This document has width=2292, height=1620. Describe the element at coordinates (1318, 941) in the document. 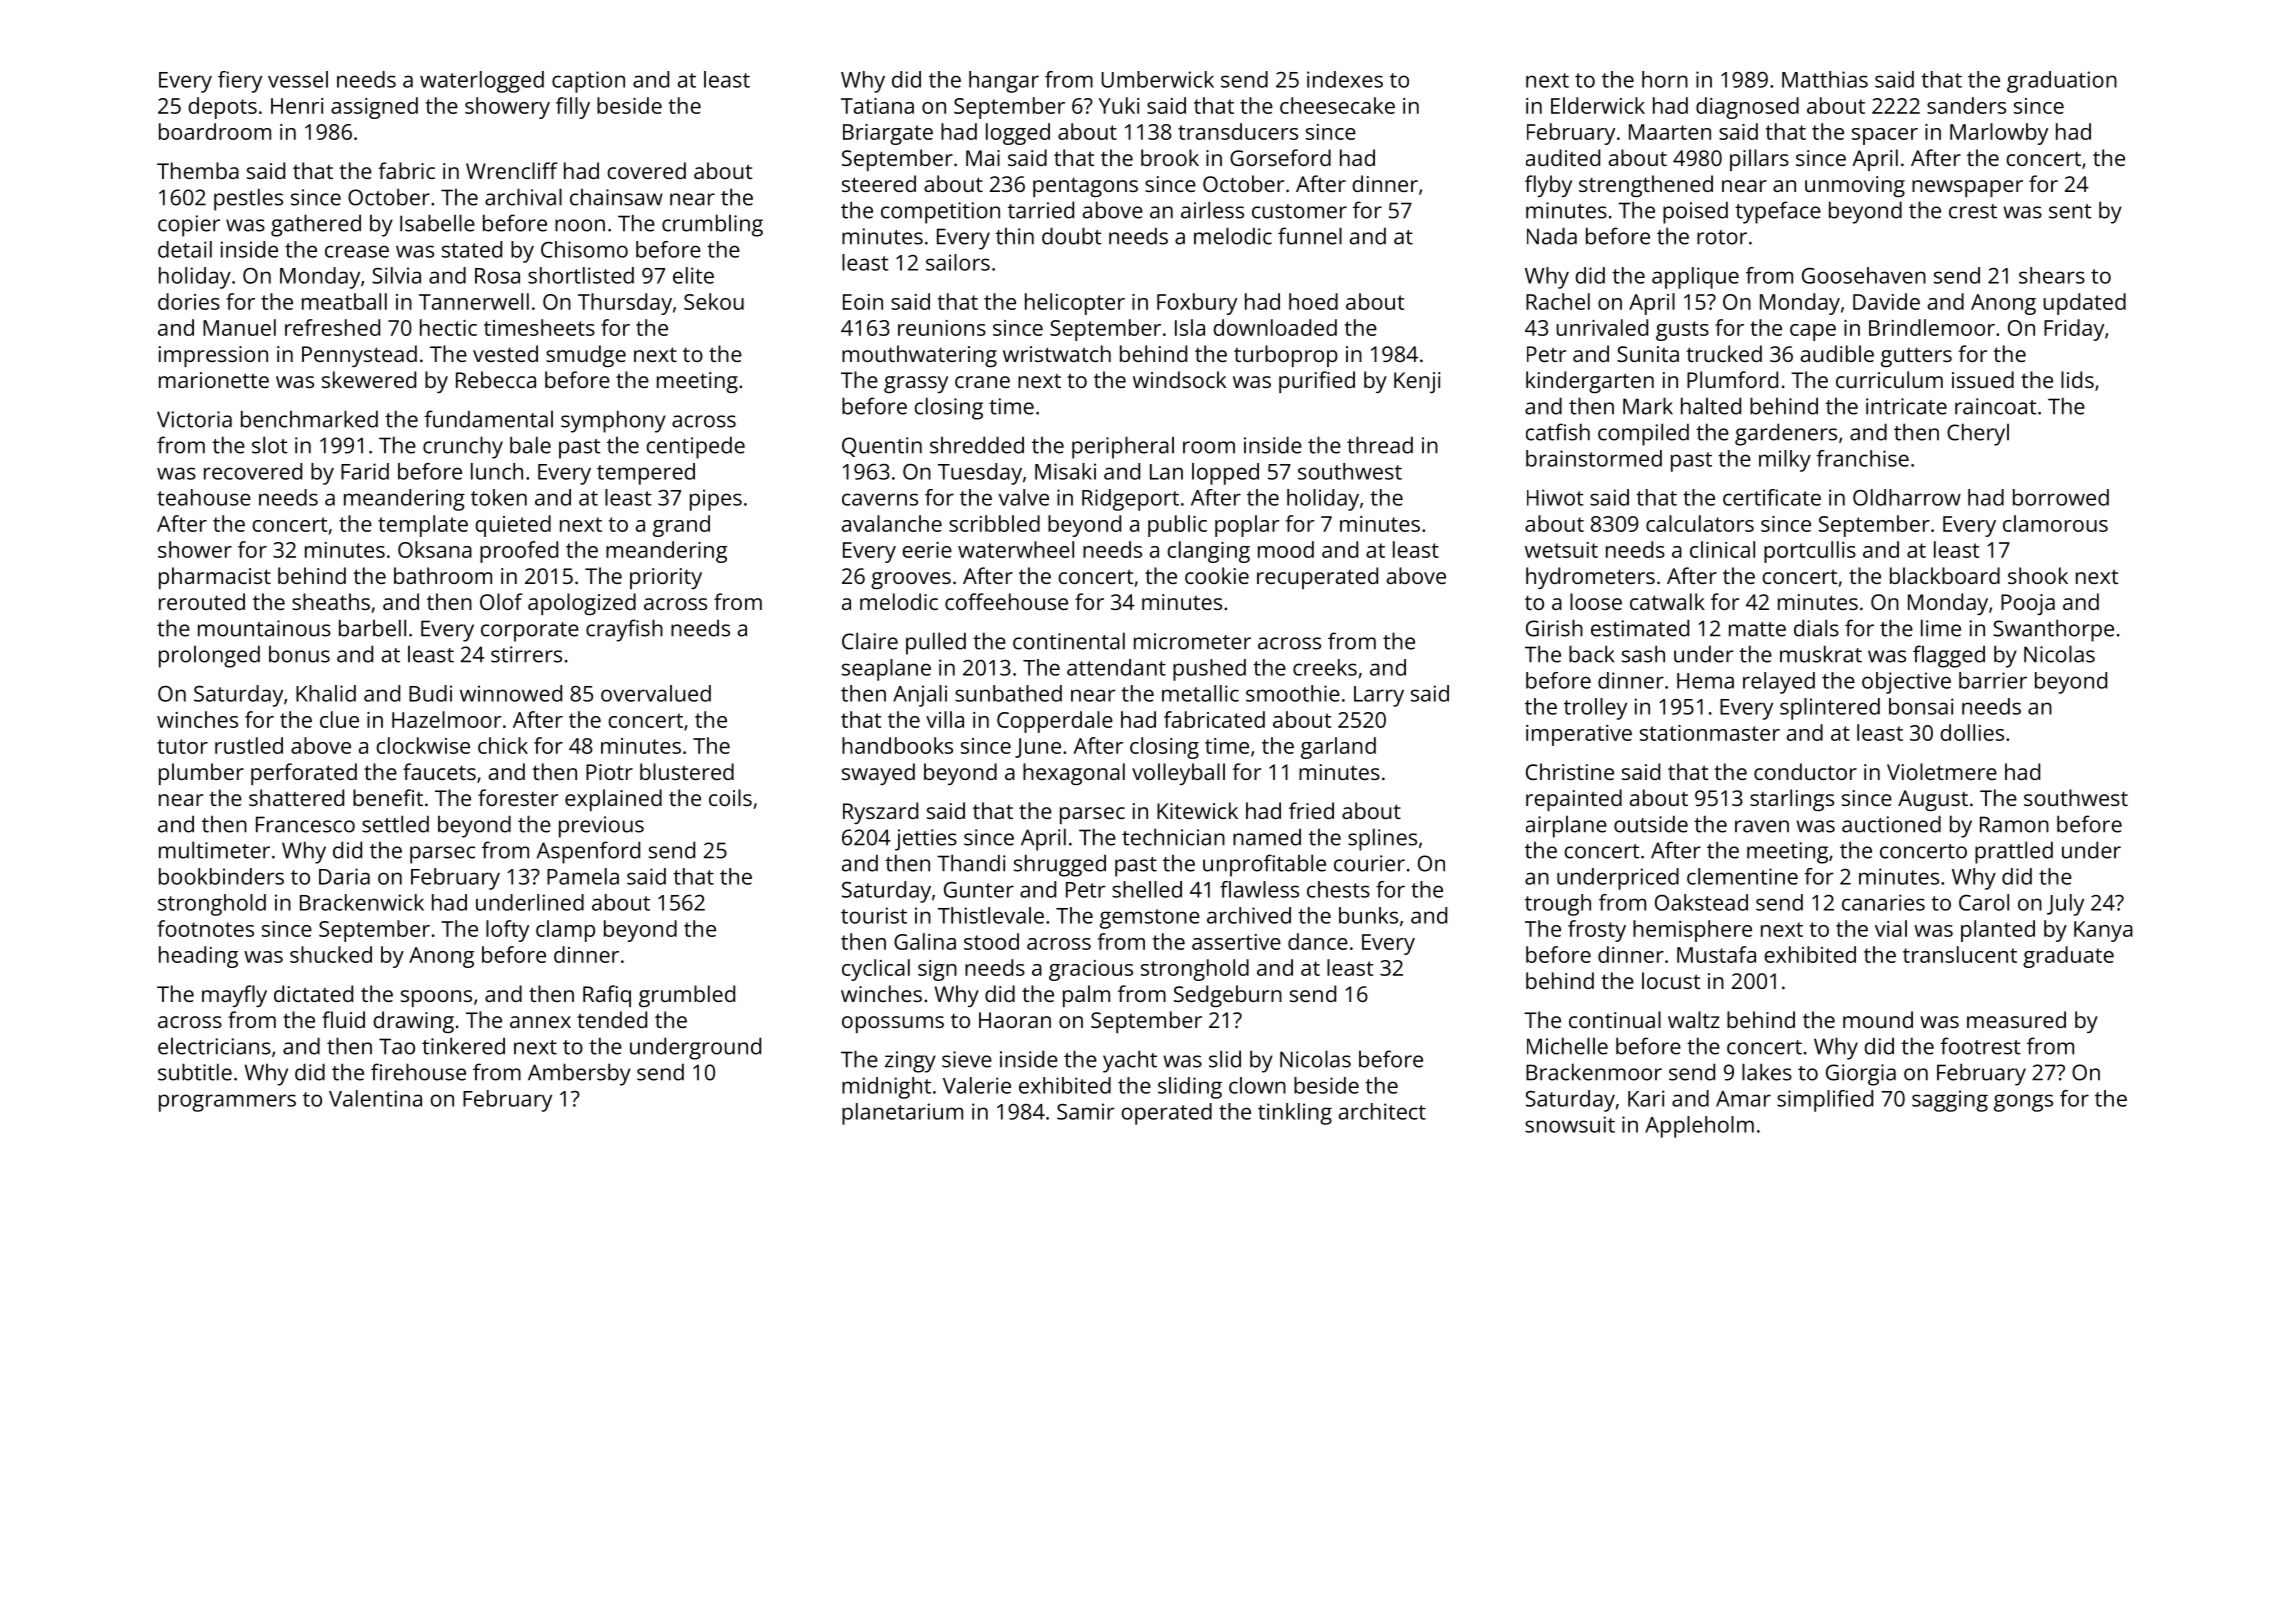

I see `dance` at that location.
